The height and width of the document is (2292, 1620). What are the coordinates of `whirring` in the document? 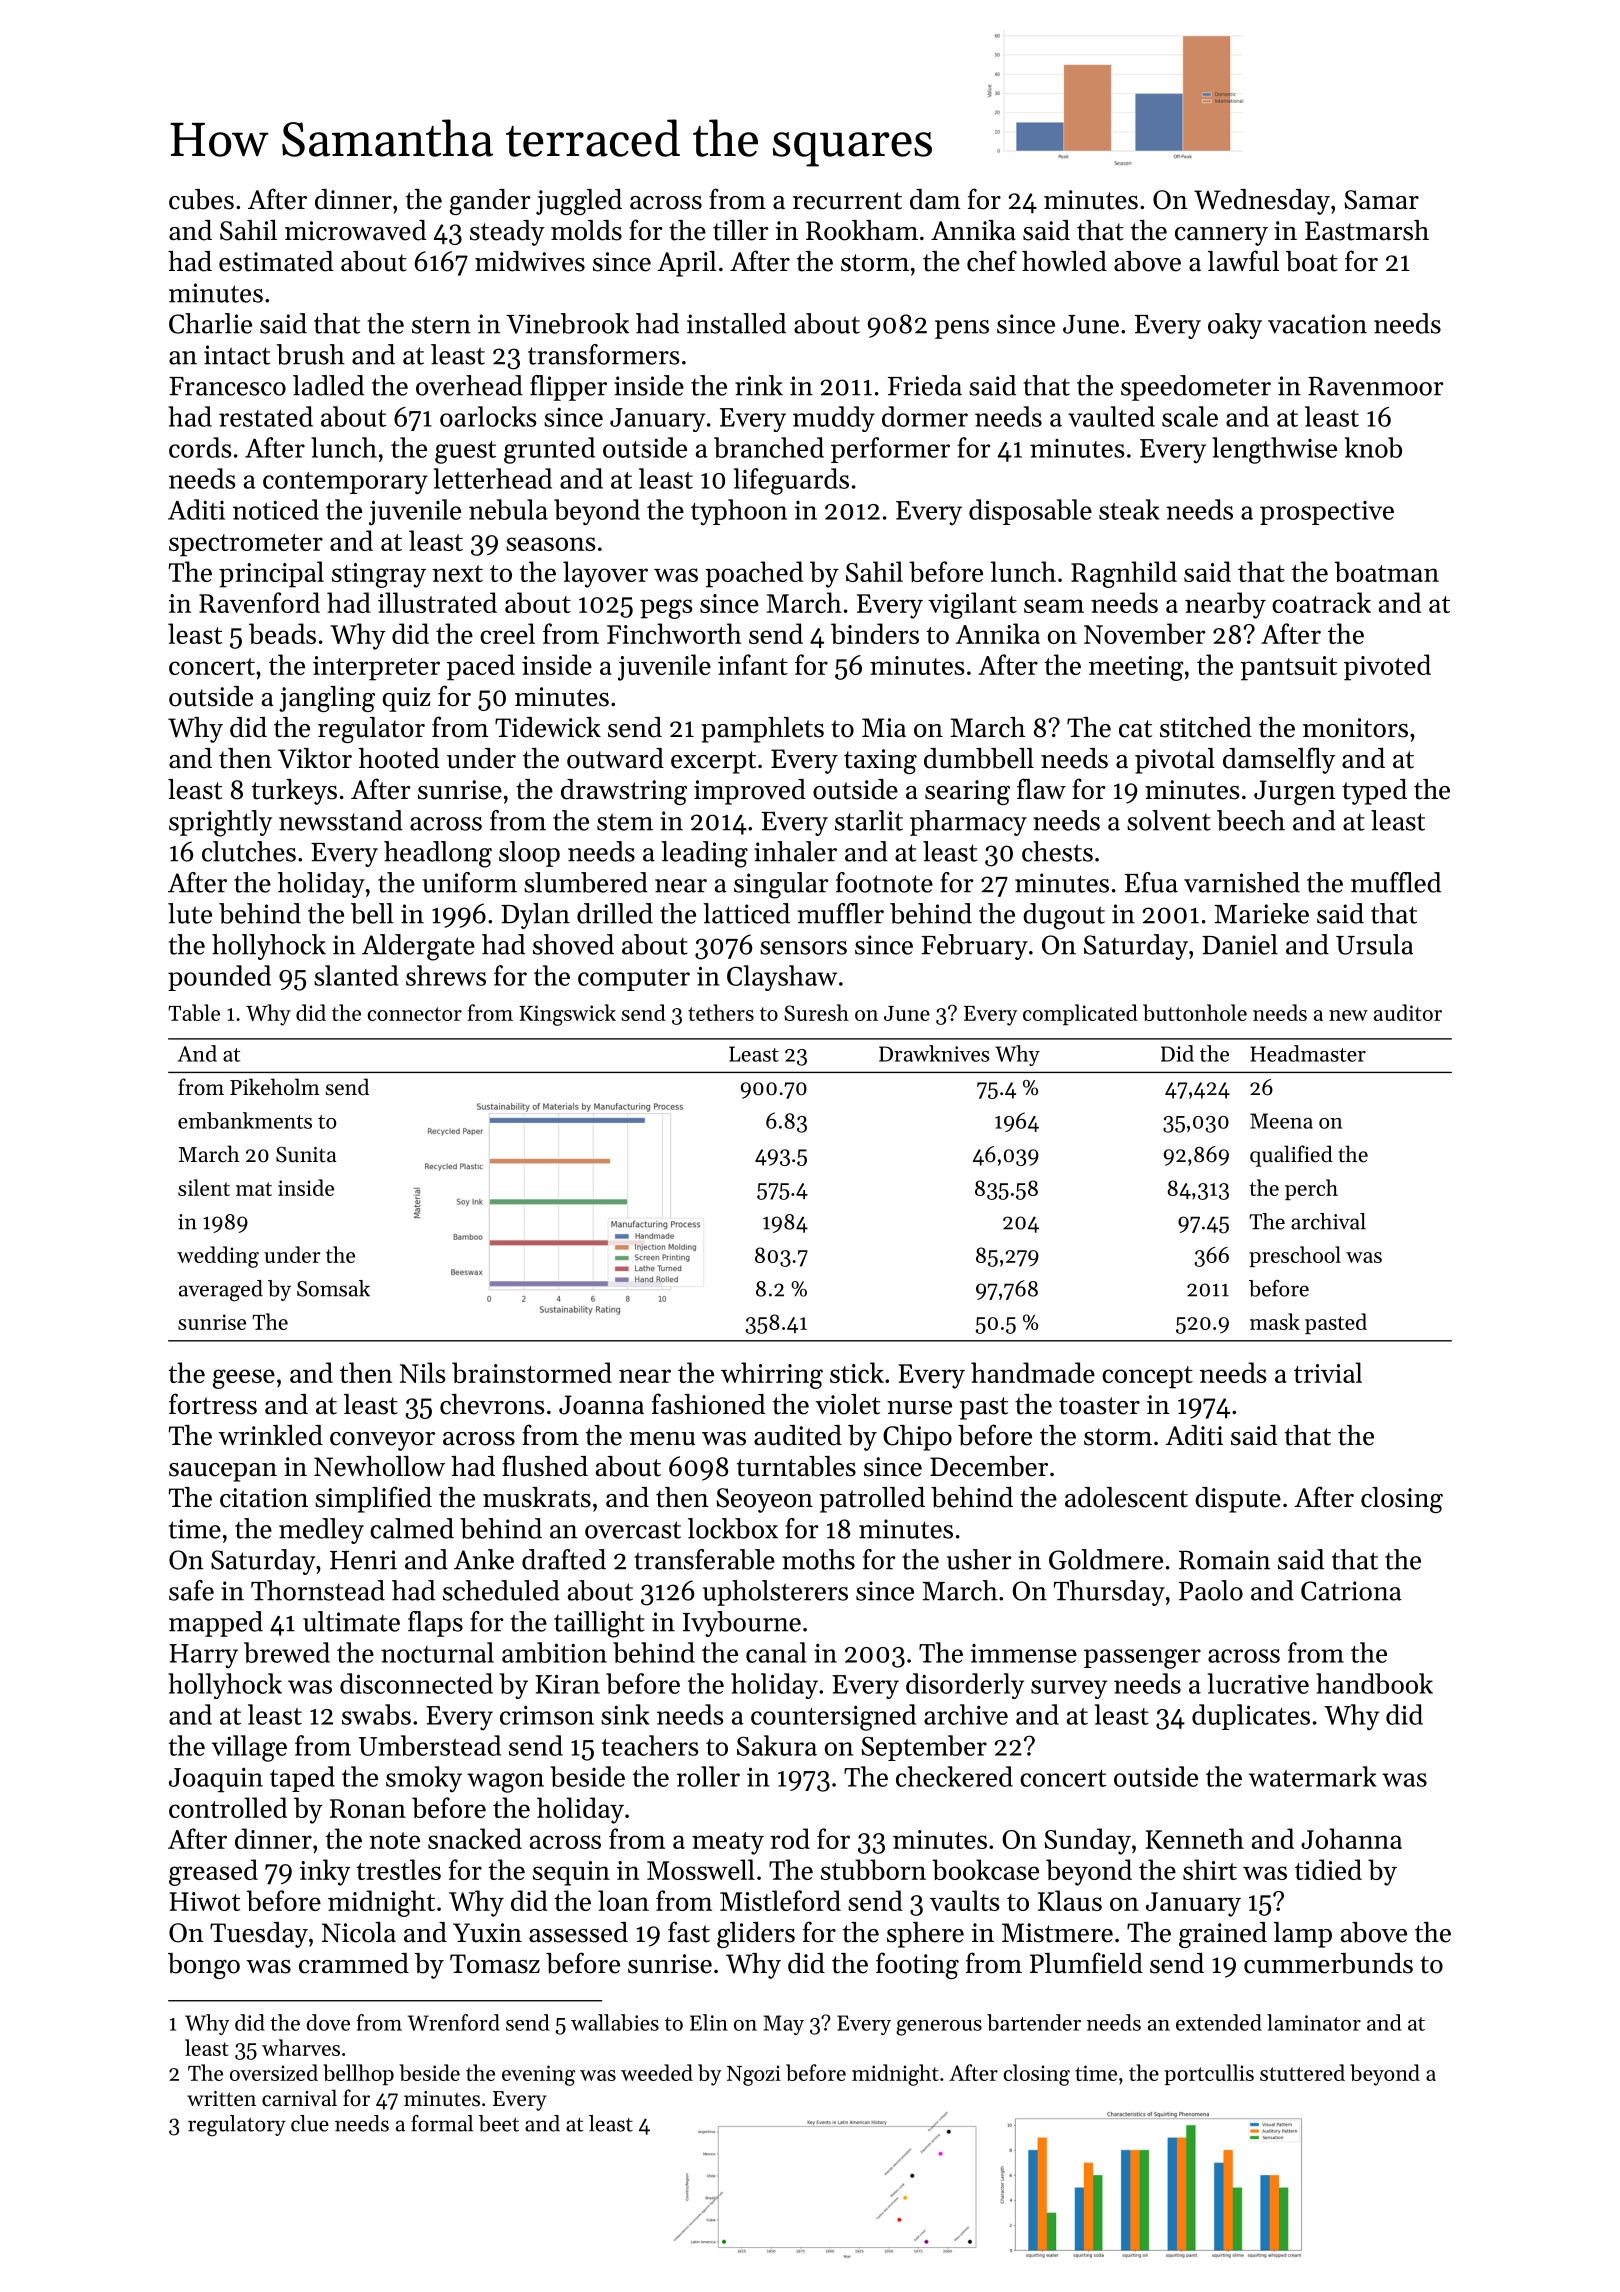 It's located at (772, 1375).
